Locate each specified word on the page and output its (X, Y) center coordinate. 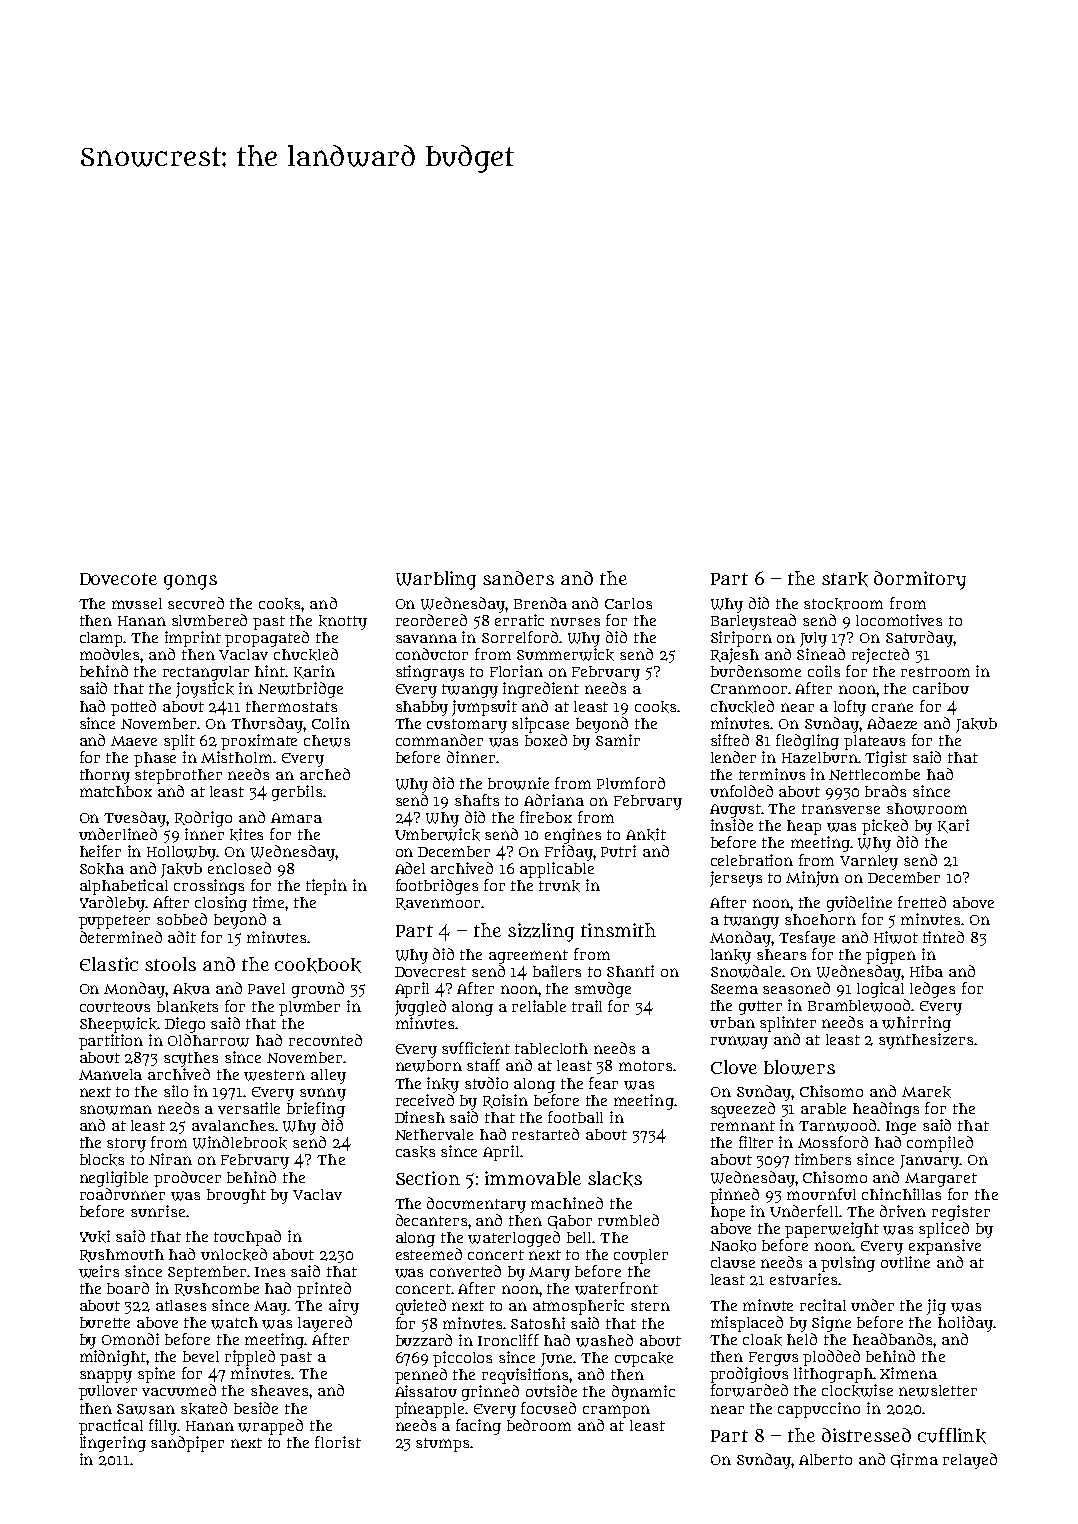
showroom (927, 809)
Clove (734, 1067)
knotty (343, 622)
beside (256, 1408)
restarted (545, 1134)
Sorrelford (520, 637)
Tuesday (135, 819)
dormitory (920, 580)
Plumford (631, 783)
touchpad (247, 1238)
